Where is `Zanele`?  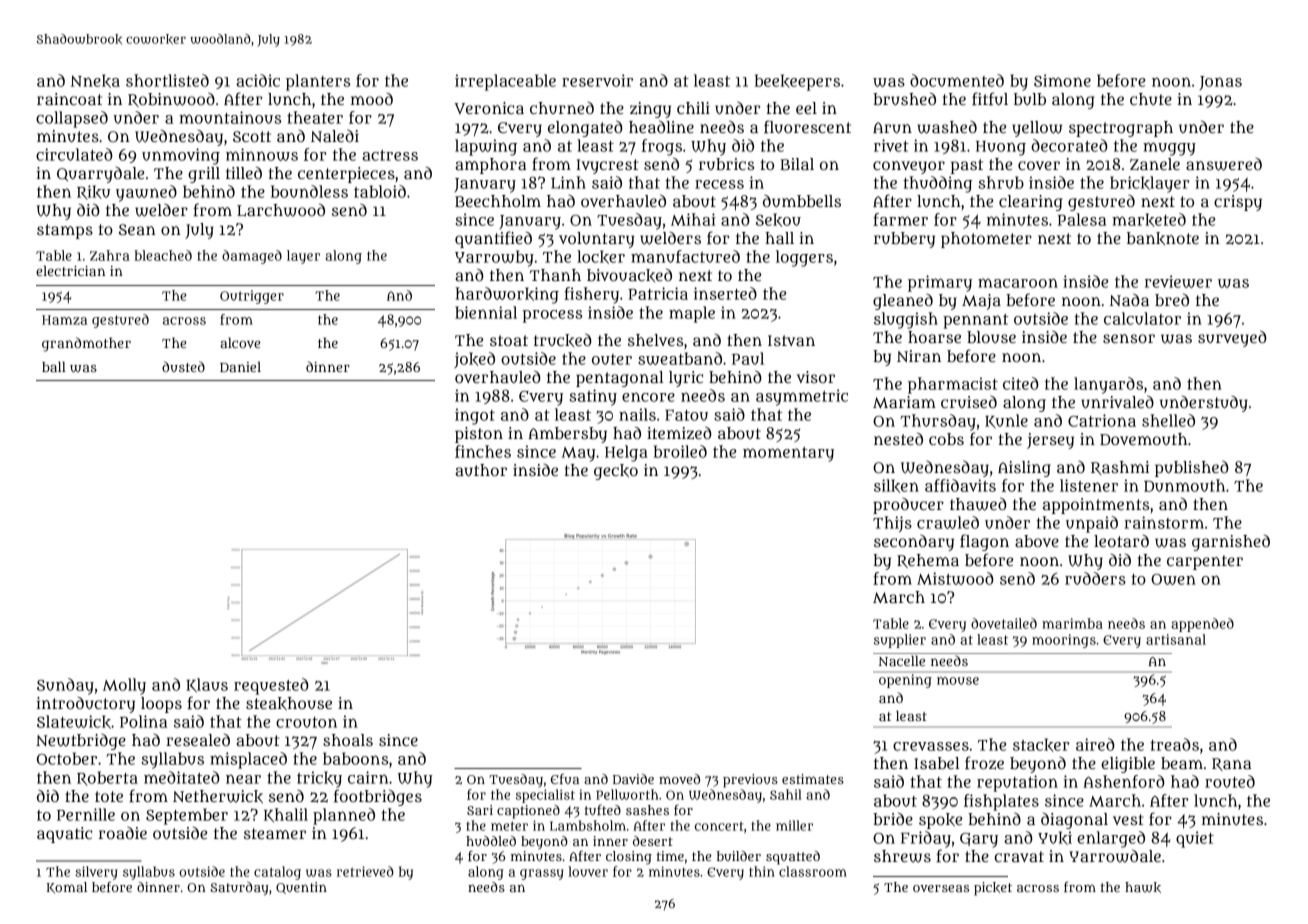
Zanele is located at coordinates (1155, 164).
